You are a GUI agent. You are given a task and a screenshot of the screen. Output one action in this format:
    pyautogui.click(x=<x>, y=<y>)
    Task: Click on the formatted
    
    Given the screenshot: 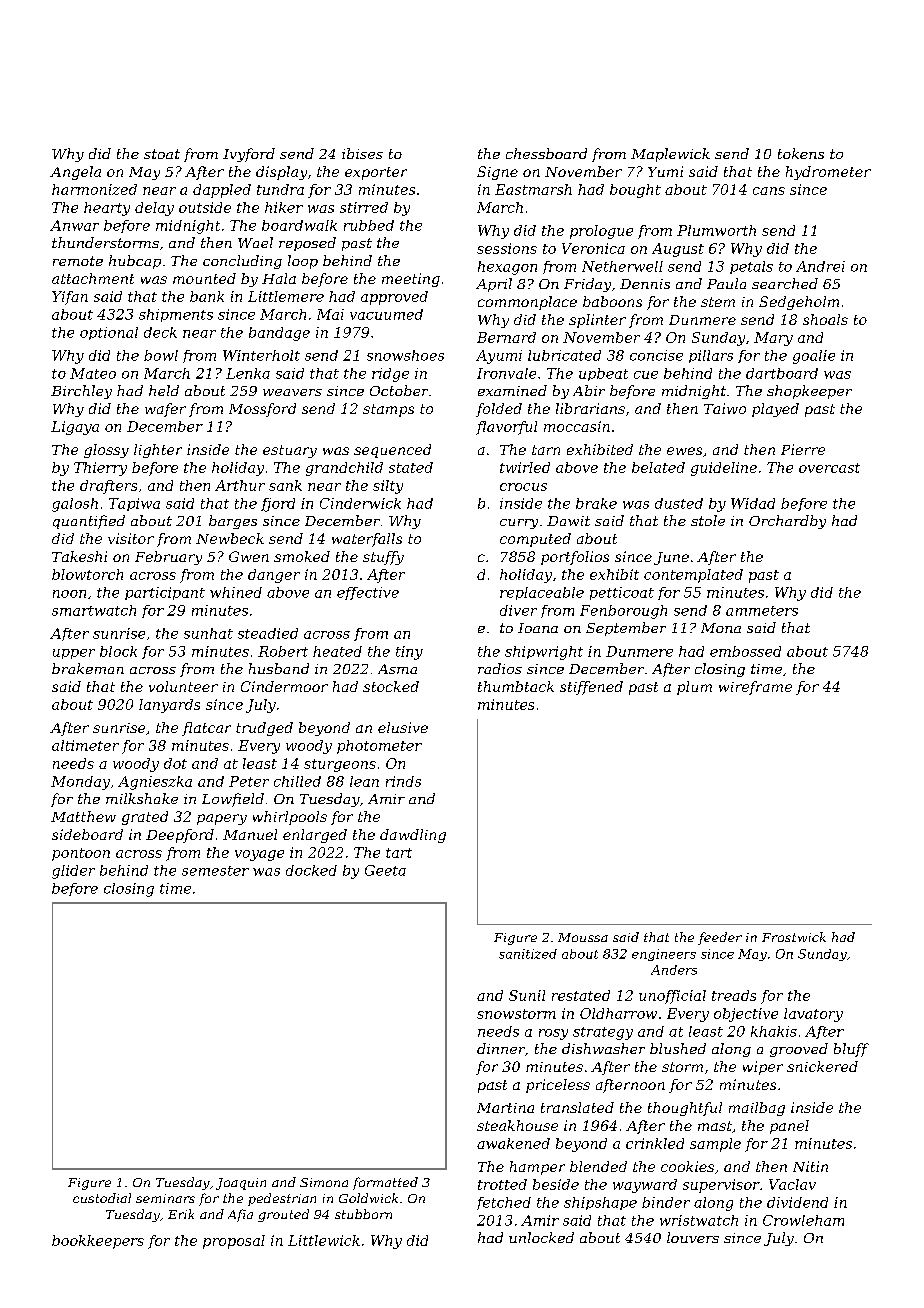 What is the action you would take?
    pyautogui.click(x=385, y=1183)
